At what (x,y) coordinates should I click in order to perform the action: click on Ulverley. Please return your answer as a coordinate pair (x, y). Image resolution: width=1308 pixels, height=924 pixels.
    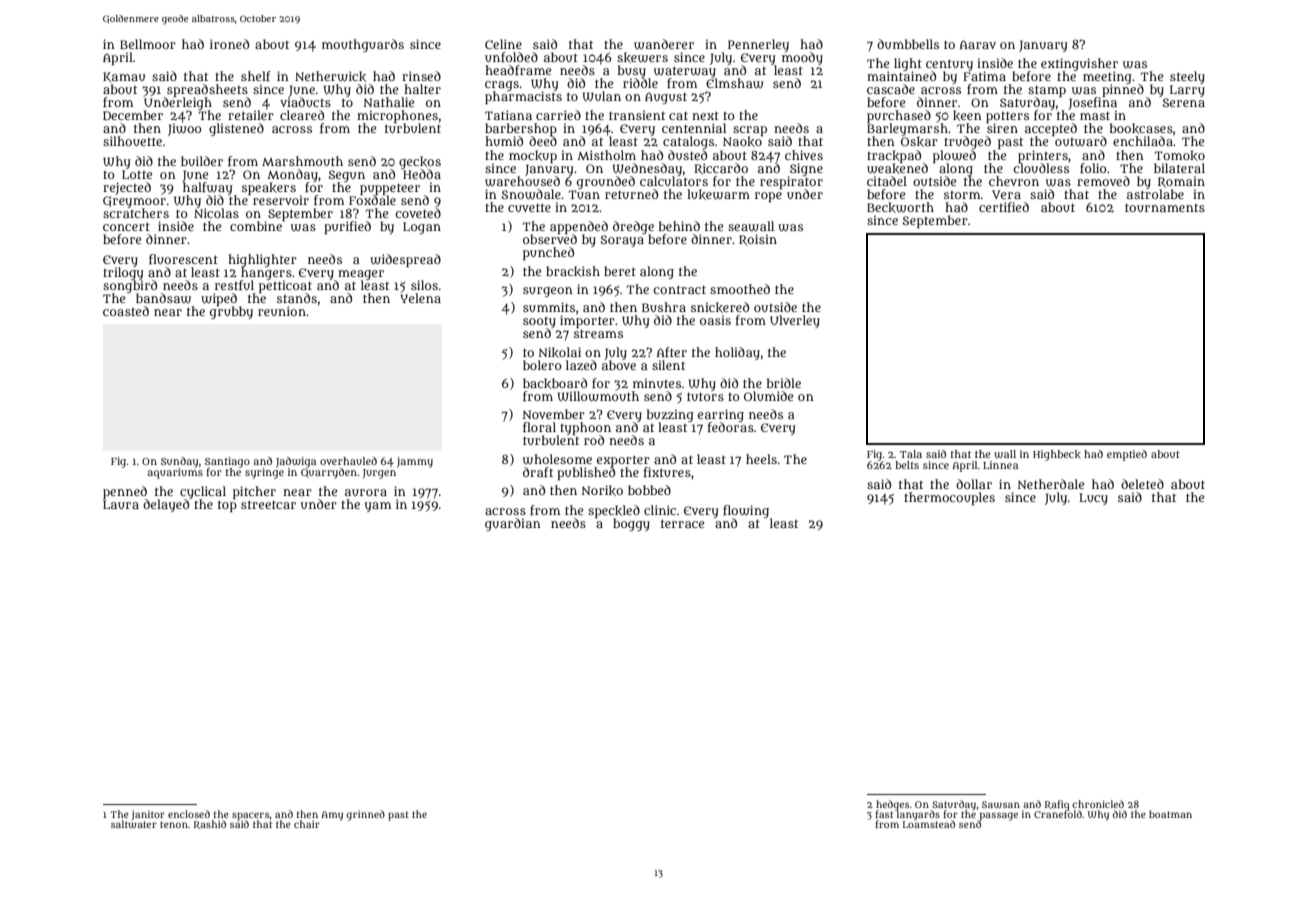
    Looking at the image, I should click on (795, 321).
